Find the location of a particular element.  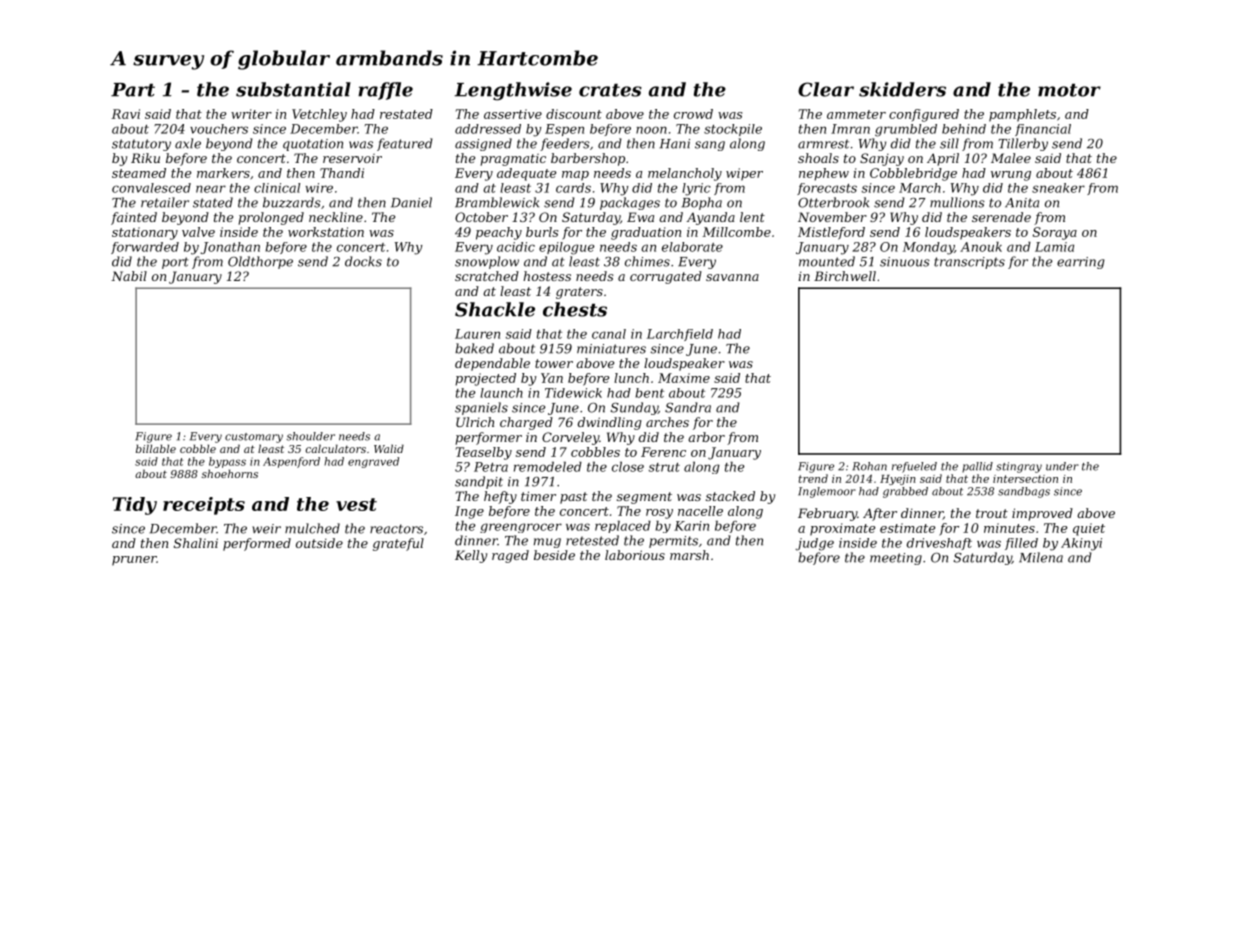

raffle is located at coordinates (385, 91).
